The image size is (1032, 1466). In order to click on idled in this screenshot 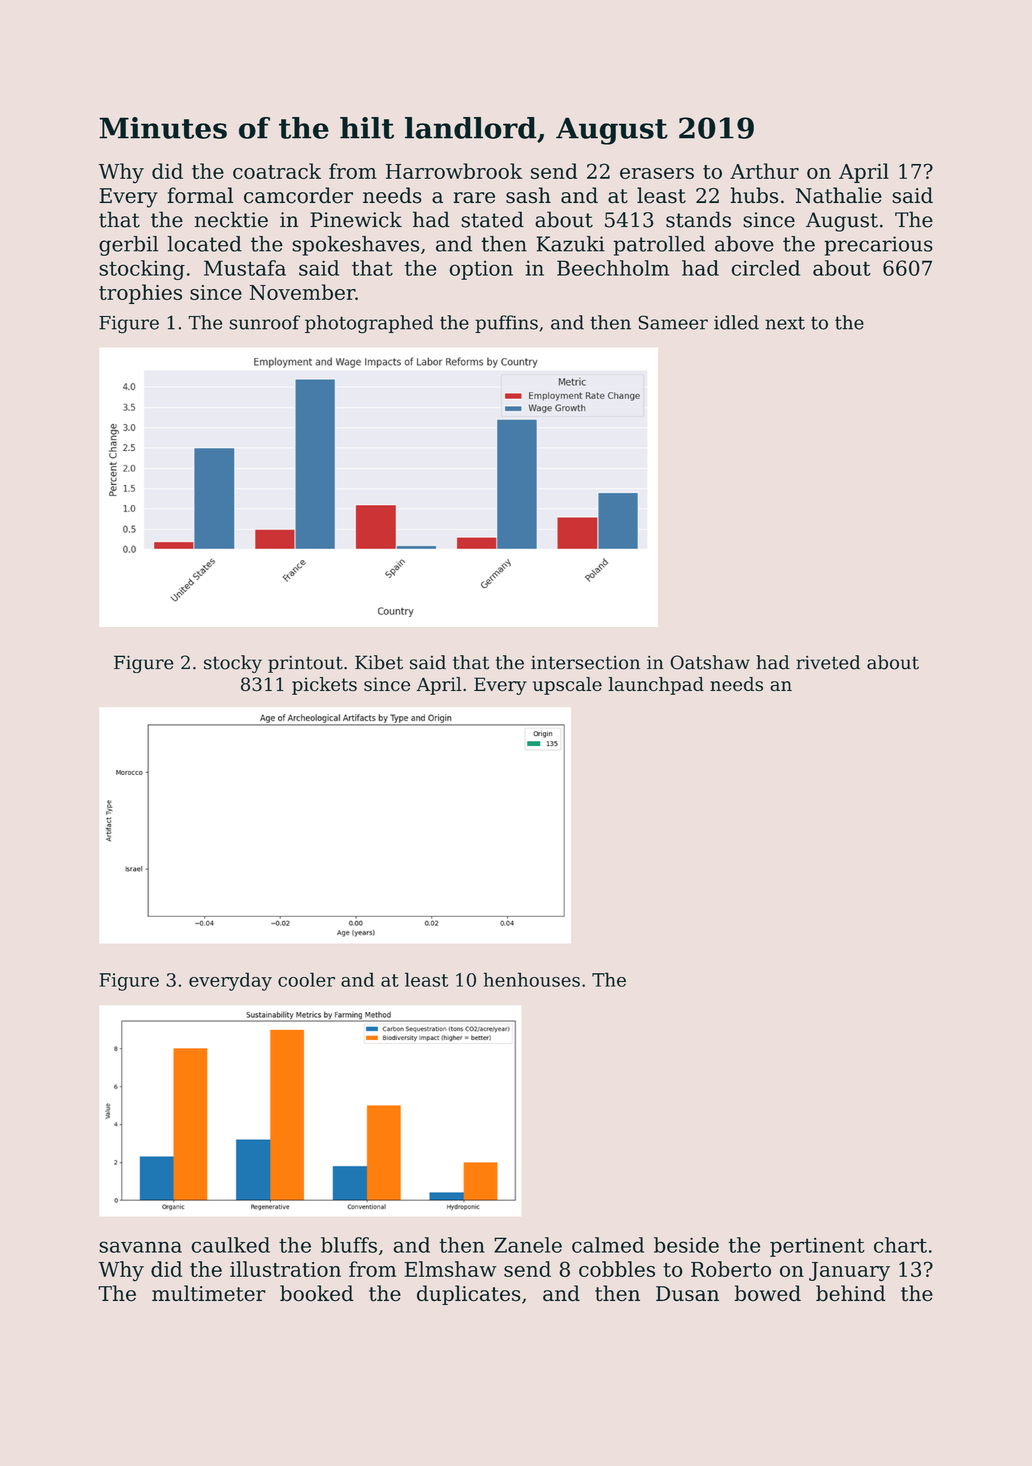, I will do `click(736, 322)`.
